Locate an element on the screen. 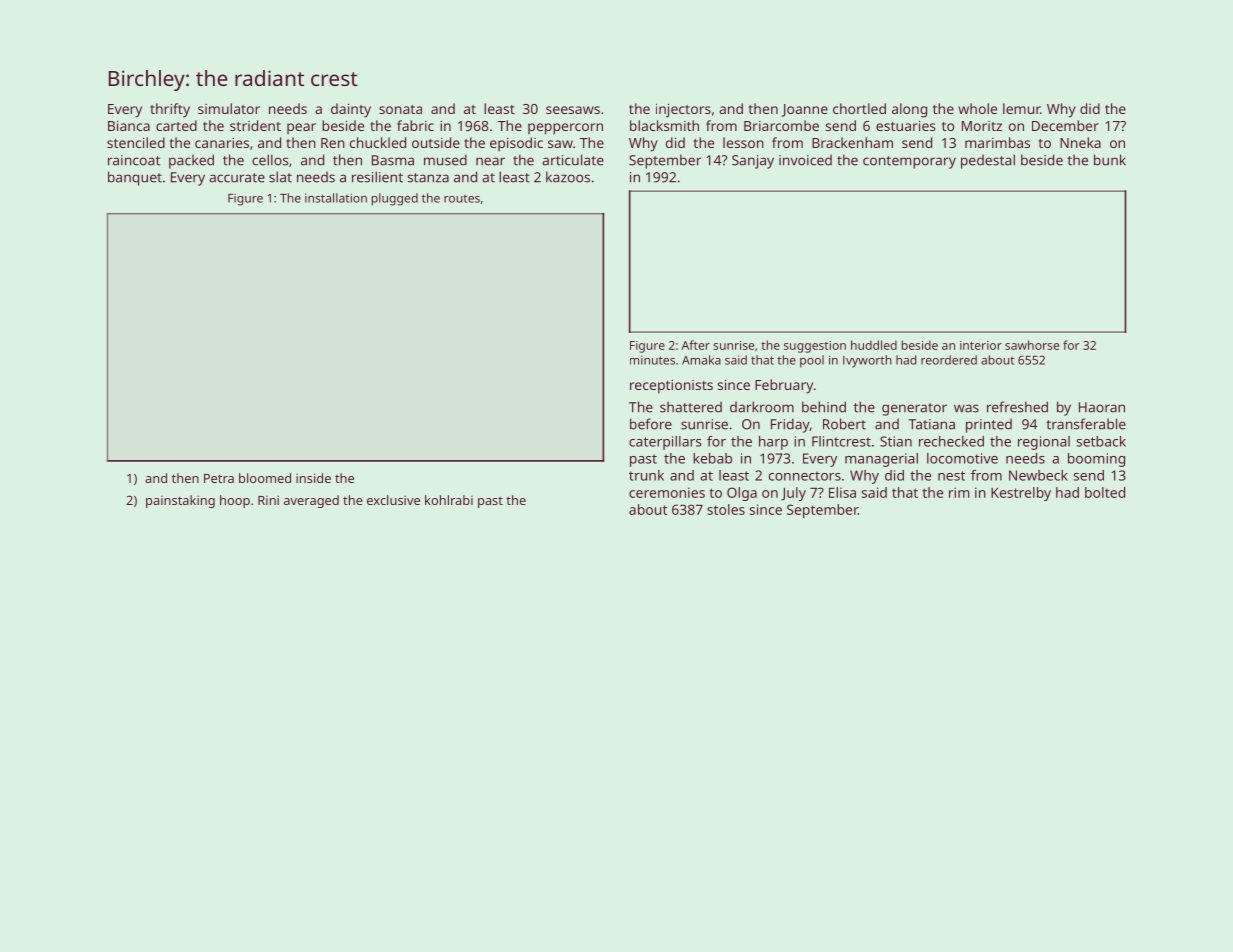 Image resolution: width=1233 pixels, height=952 pixels. routes is located at coordinates (462, 199).
